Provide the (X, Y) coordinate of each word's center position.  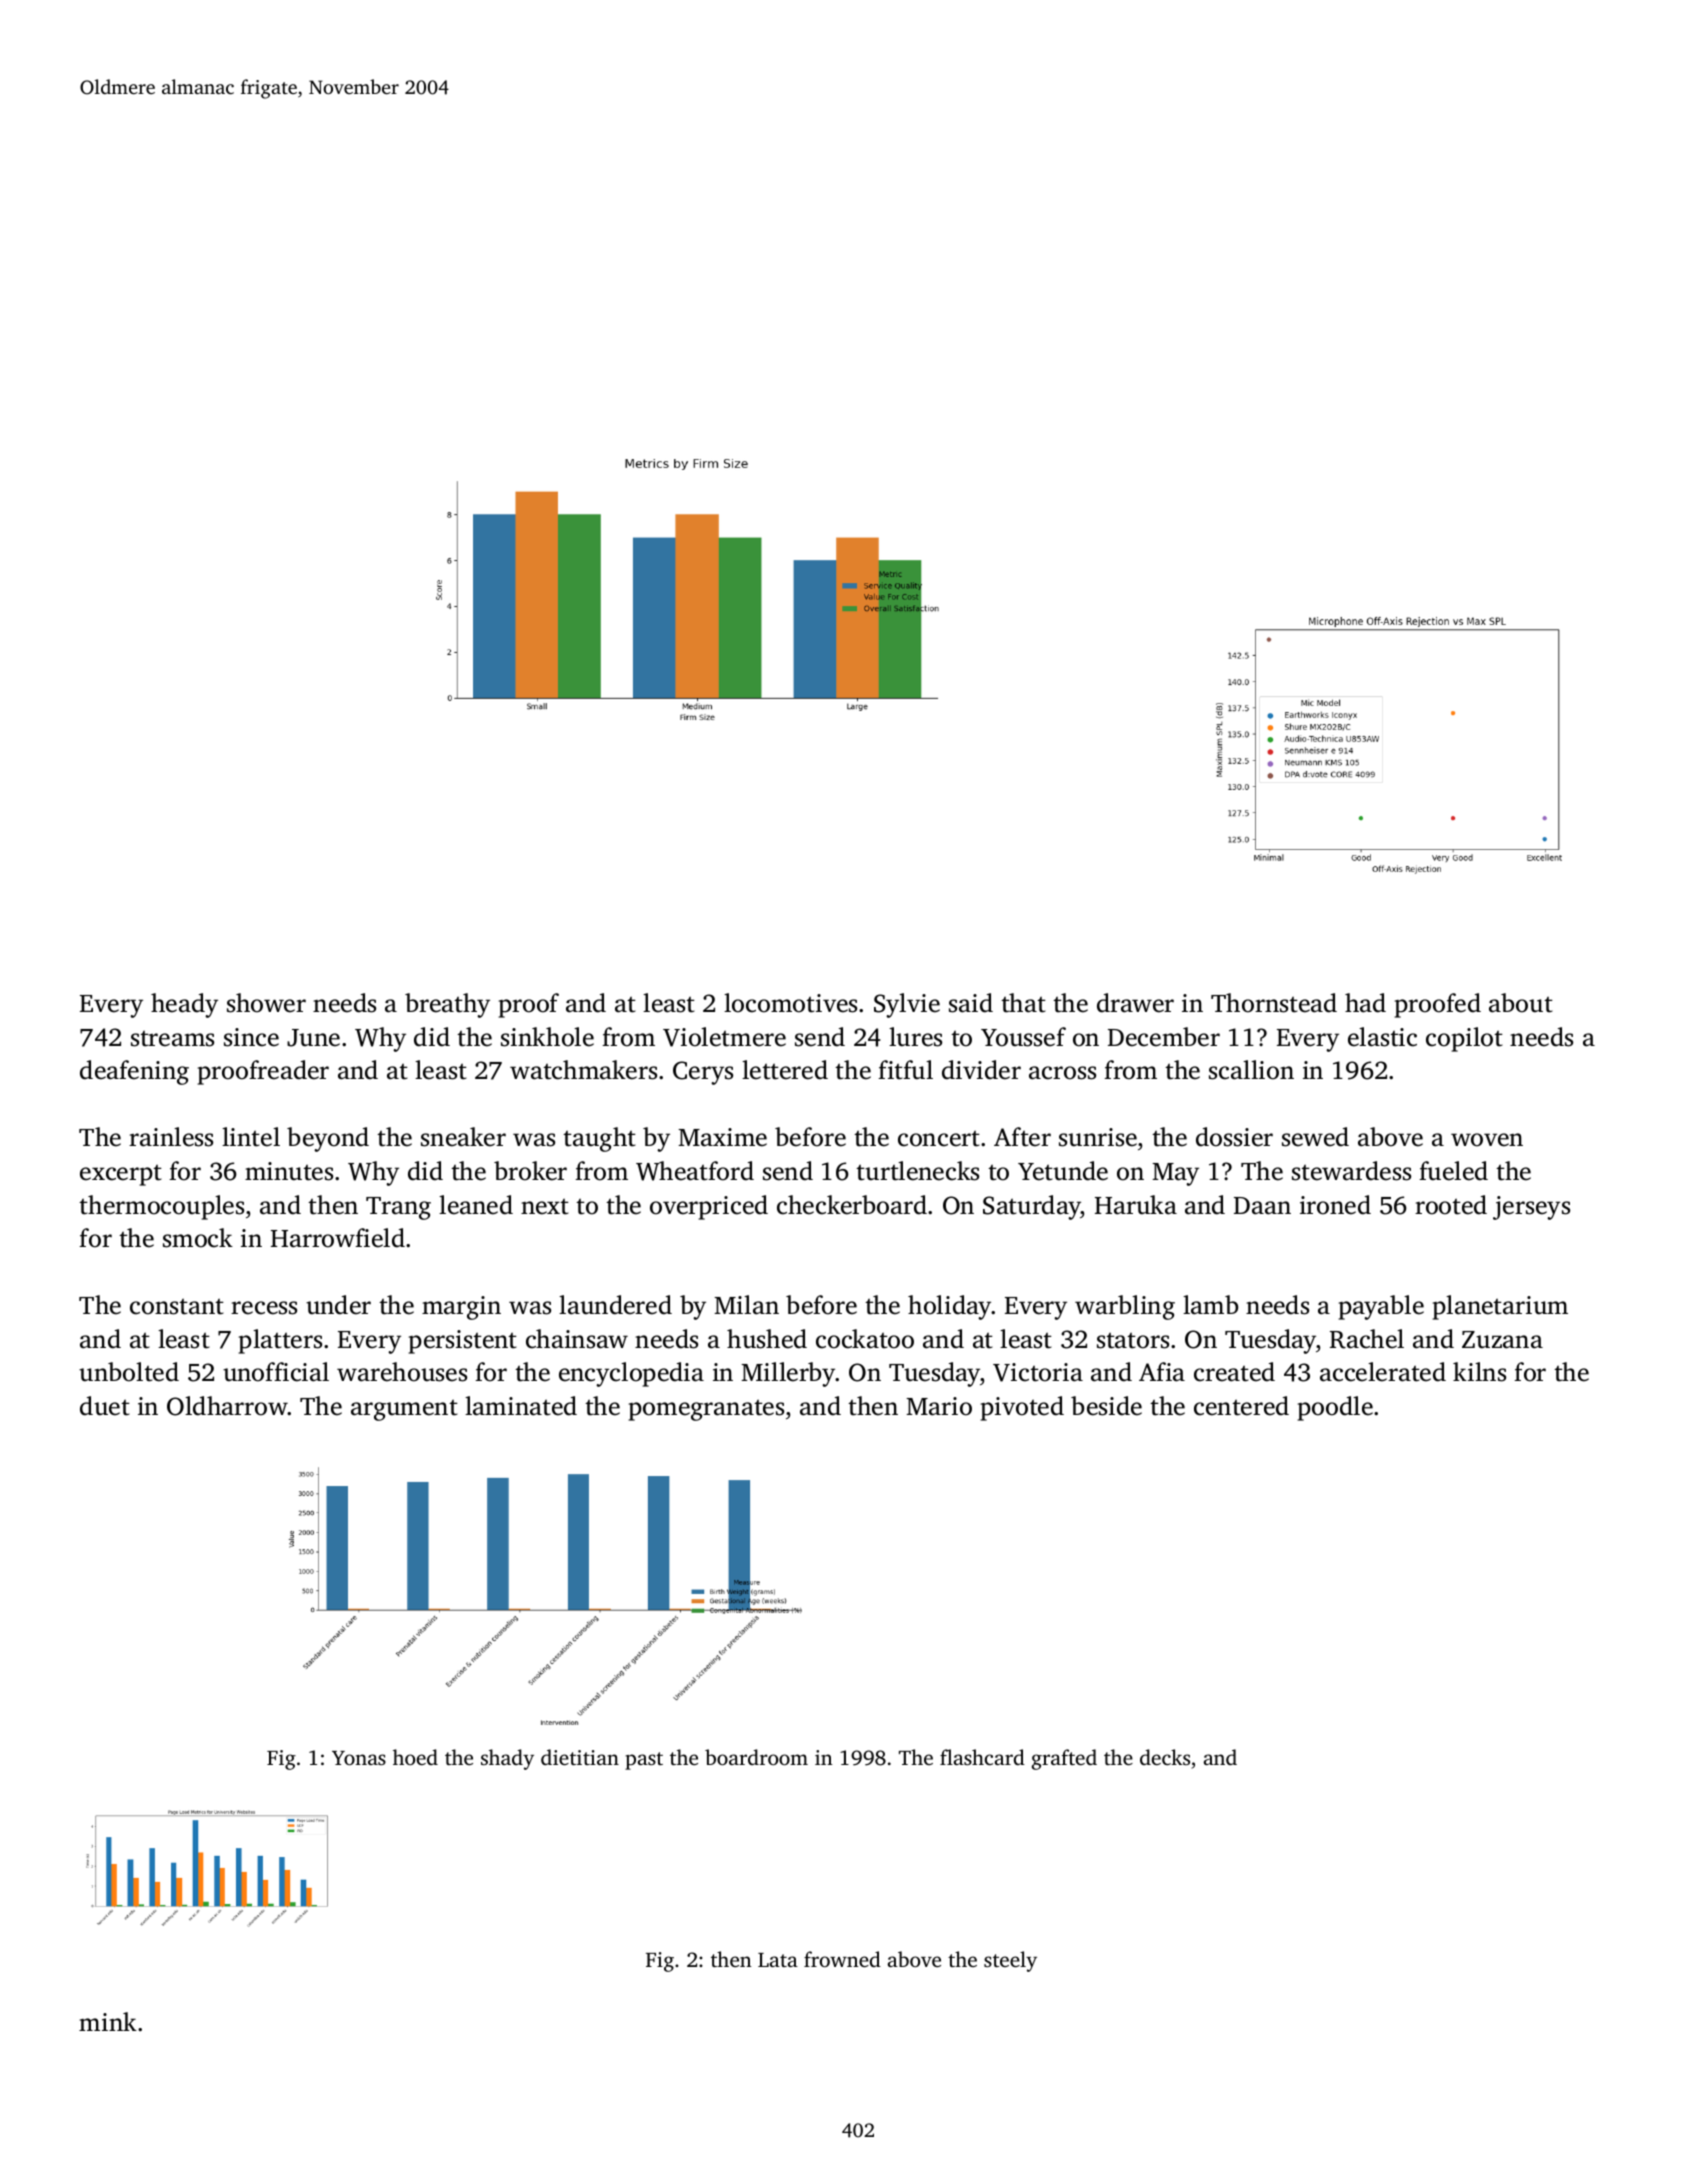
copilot (1464, 1039)
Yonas (359, 1758)
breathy (447, 1005)
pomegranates (706, 1410)
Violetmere (724, 1037)
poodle (1335, 1408)
